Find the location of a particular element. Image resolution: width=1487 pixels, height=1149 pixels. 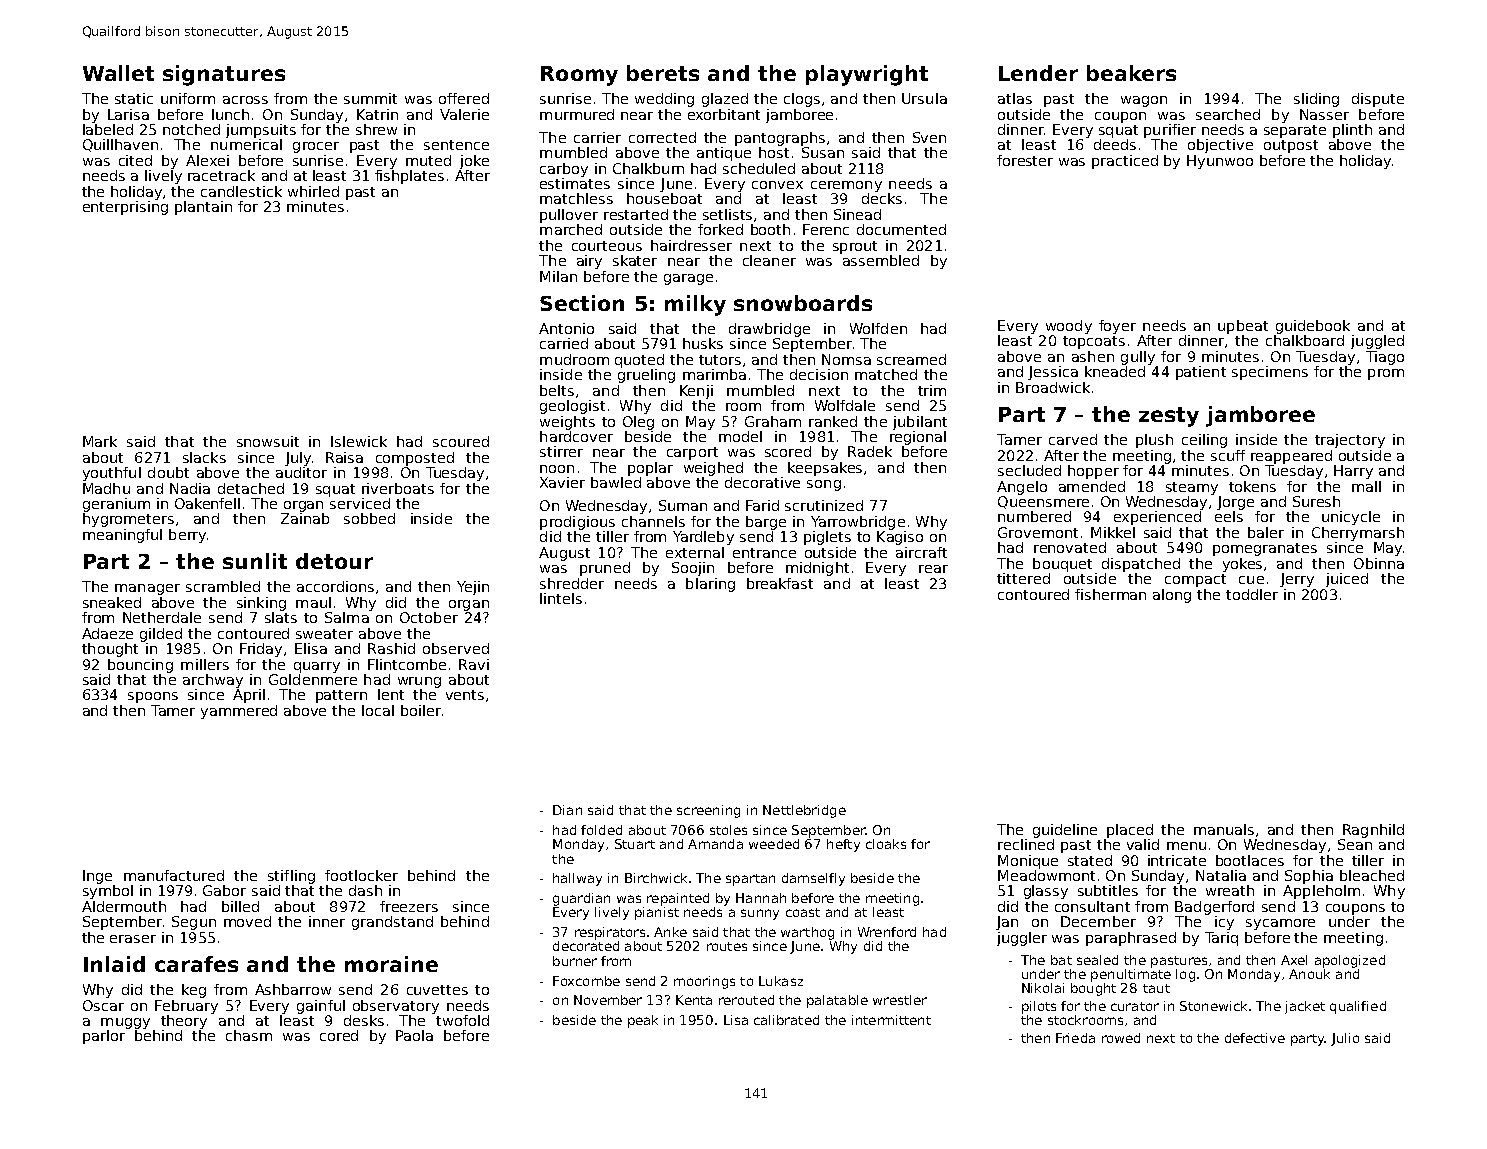

matched is located at coordinates (886, 374).
